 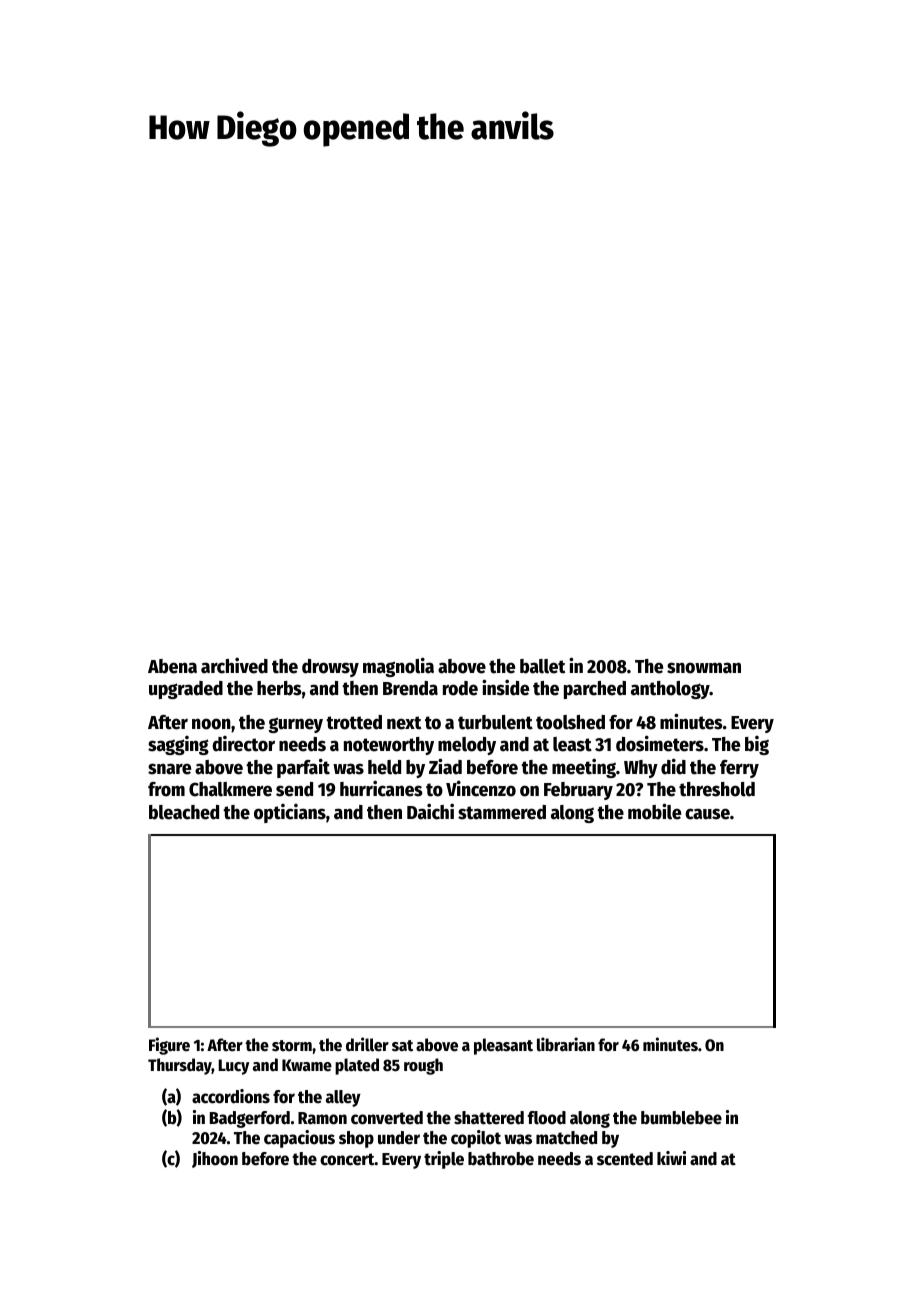 I want to click on melody, so click(x=467, y=746).
